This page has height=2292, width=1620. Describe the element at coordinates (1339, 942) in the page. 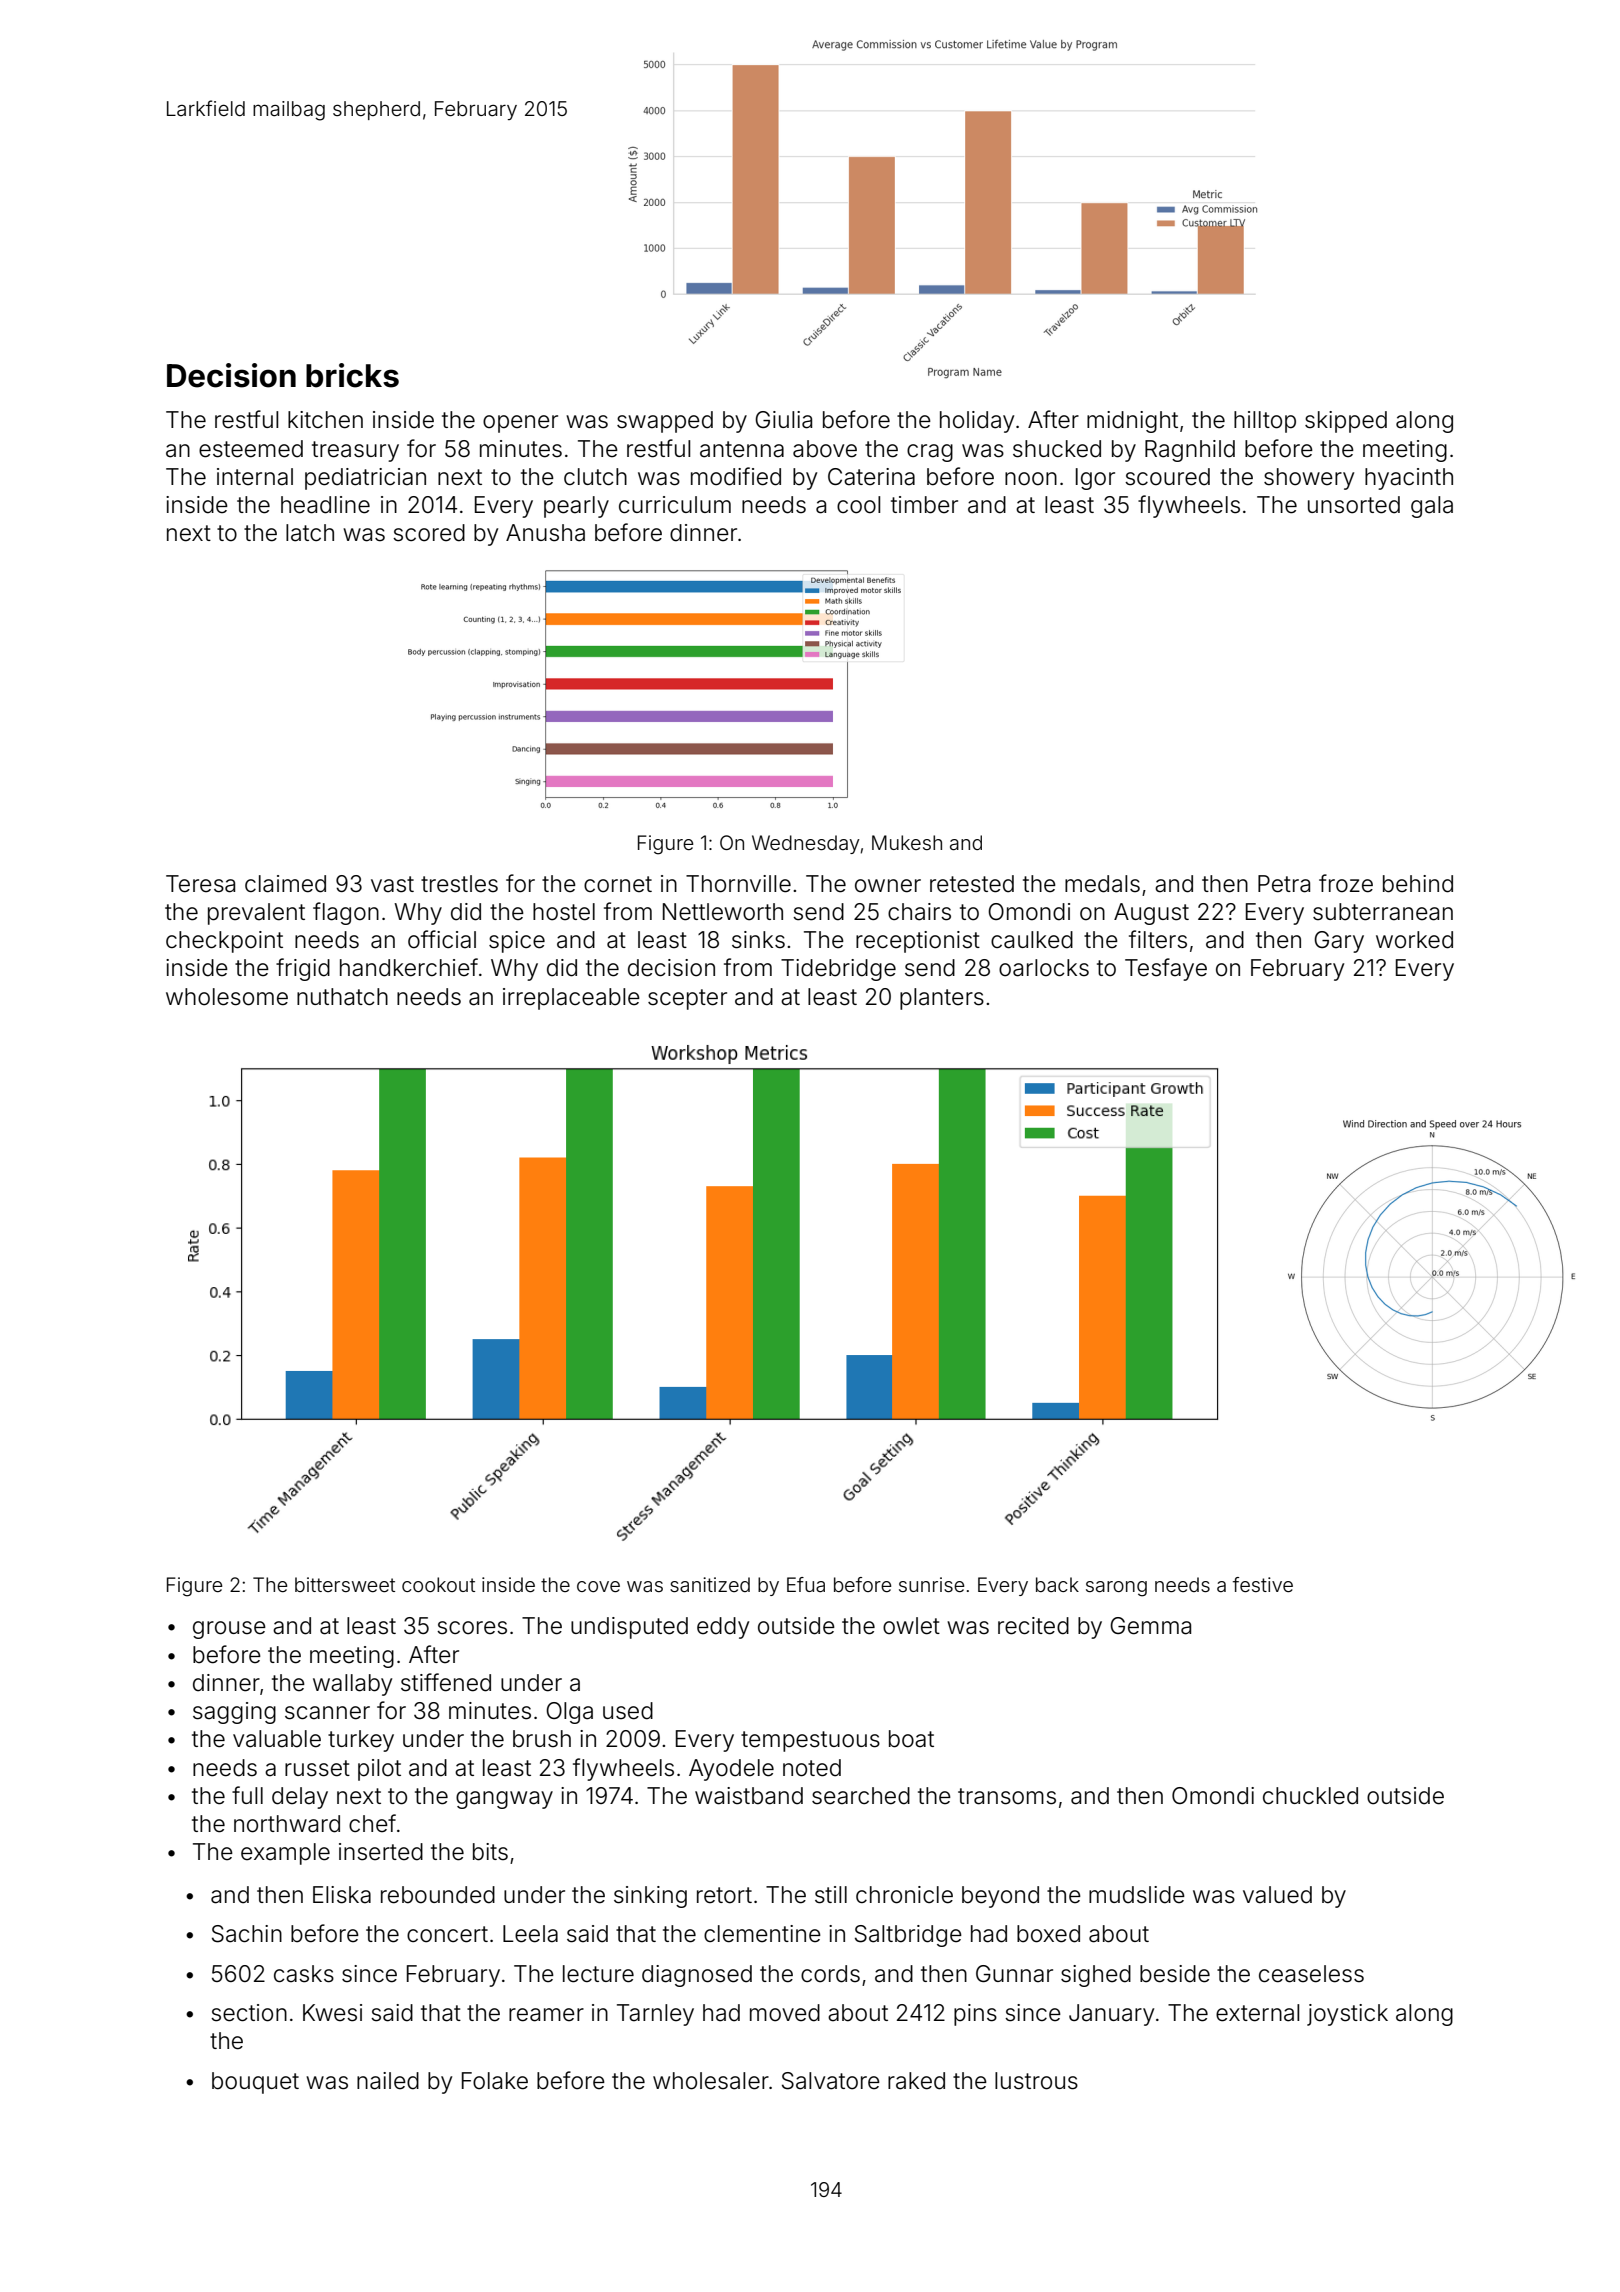

I see `Gary` at that location.
